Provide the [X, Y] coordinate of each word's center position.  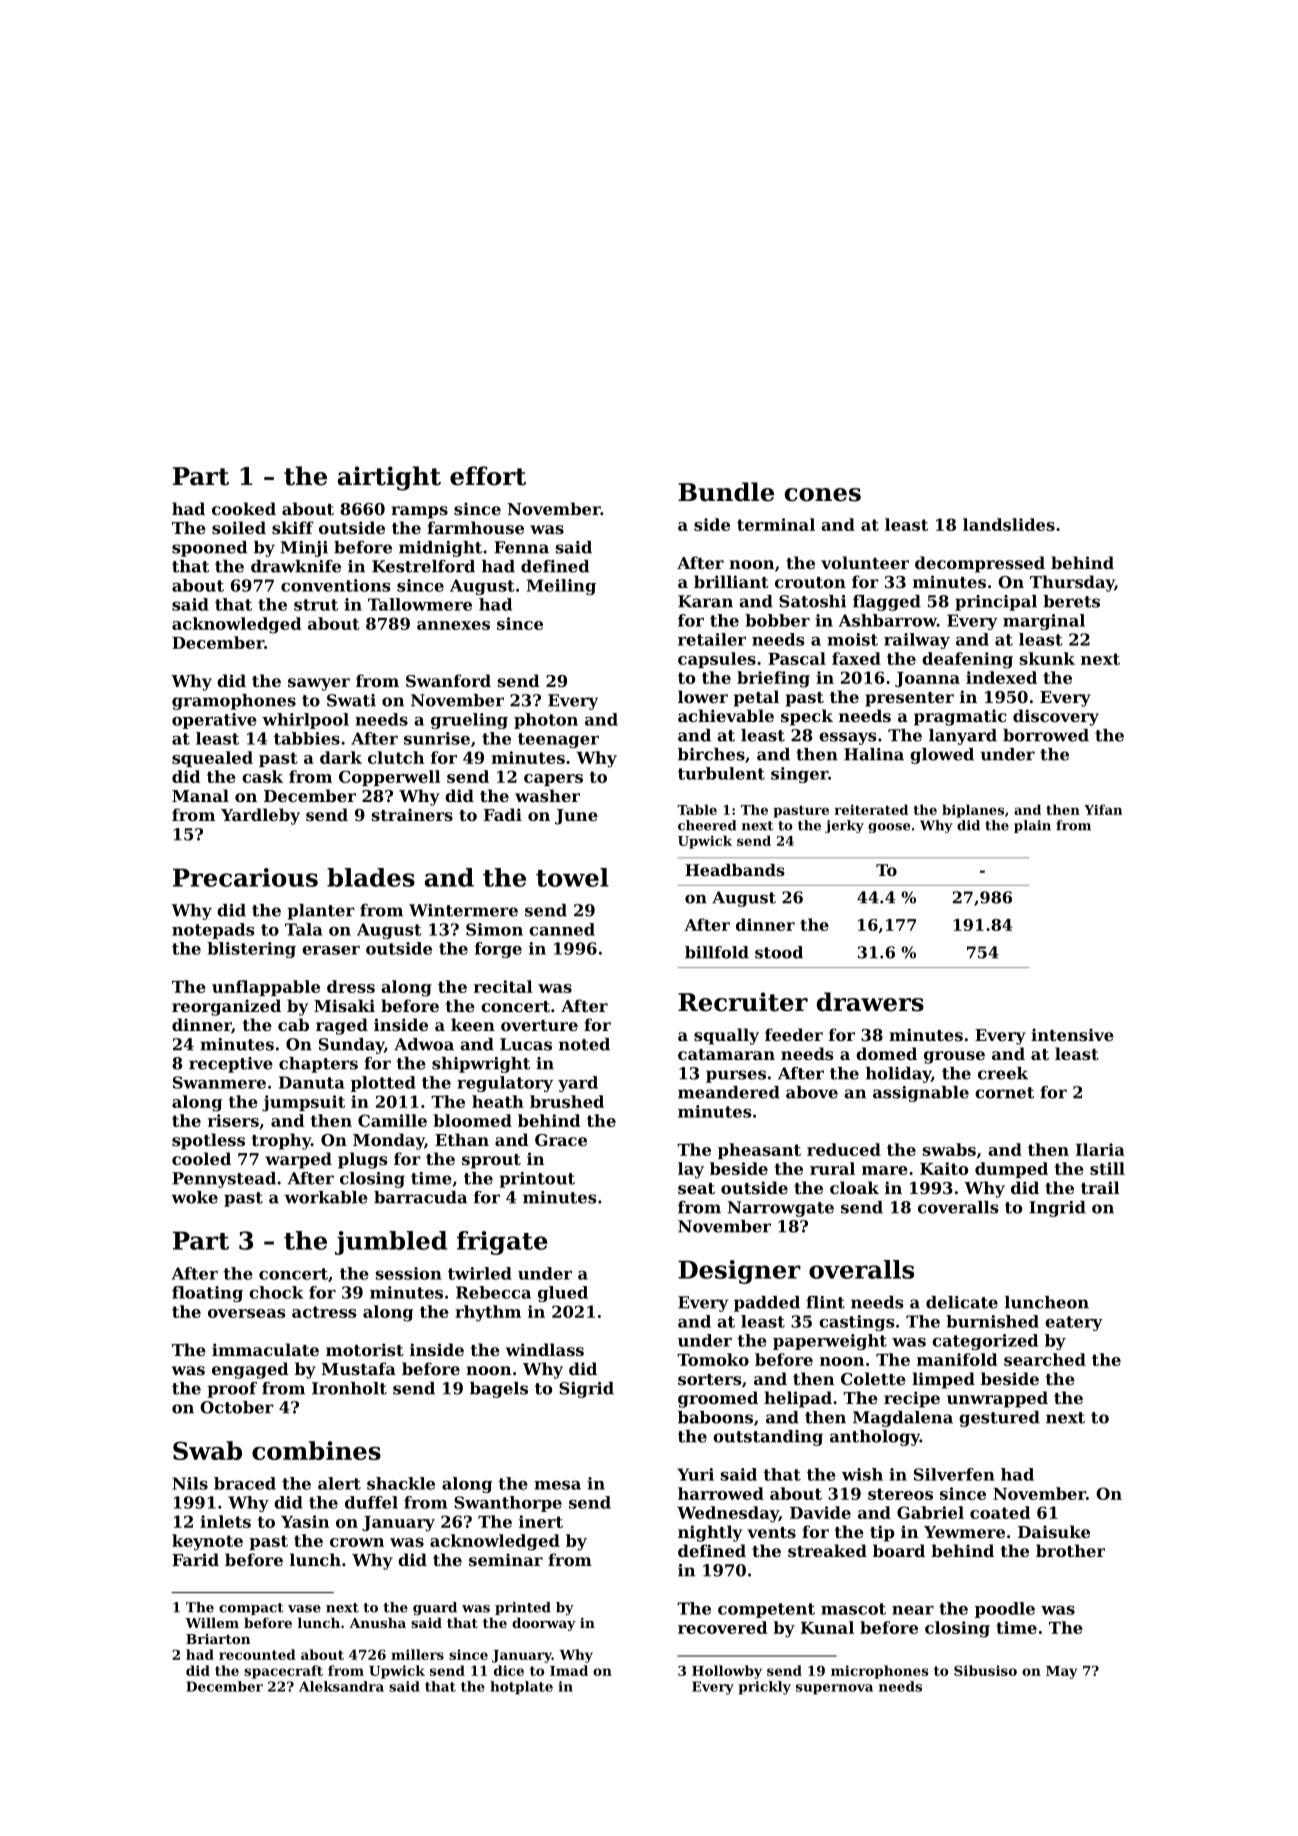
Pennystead [224, 1180]
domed [886, 1053]
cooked [244, 508]
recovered [722, 1627]
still [1107, 1168]
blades [371, 877]
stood [779, 952]
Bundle [726, 492]
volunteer [865, 562]
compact [251, 1609]
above [812, 1092]
